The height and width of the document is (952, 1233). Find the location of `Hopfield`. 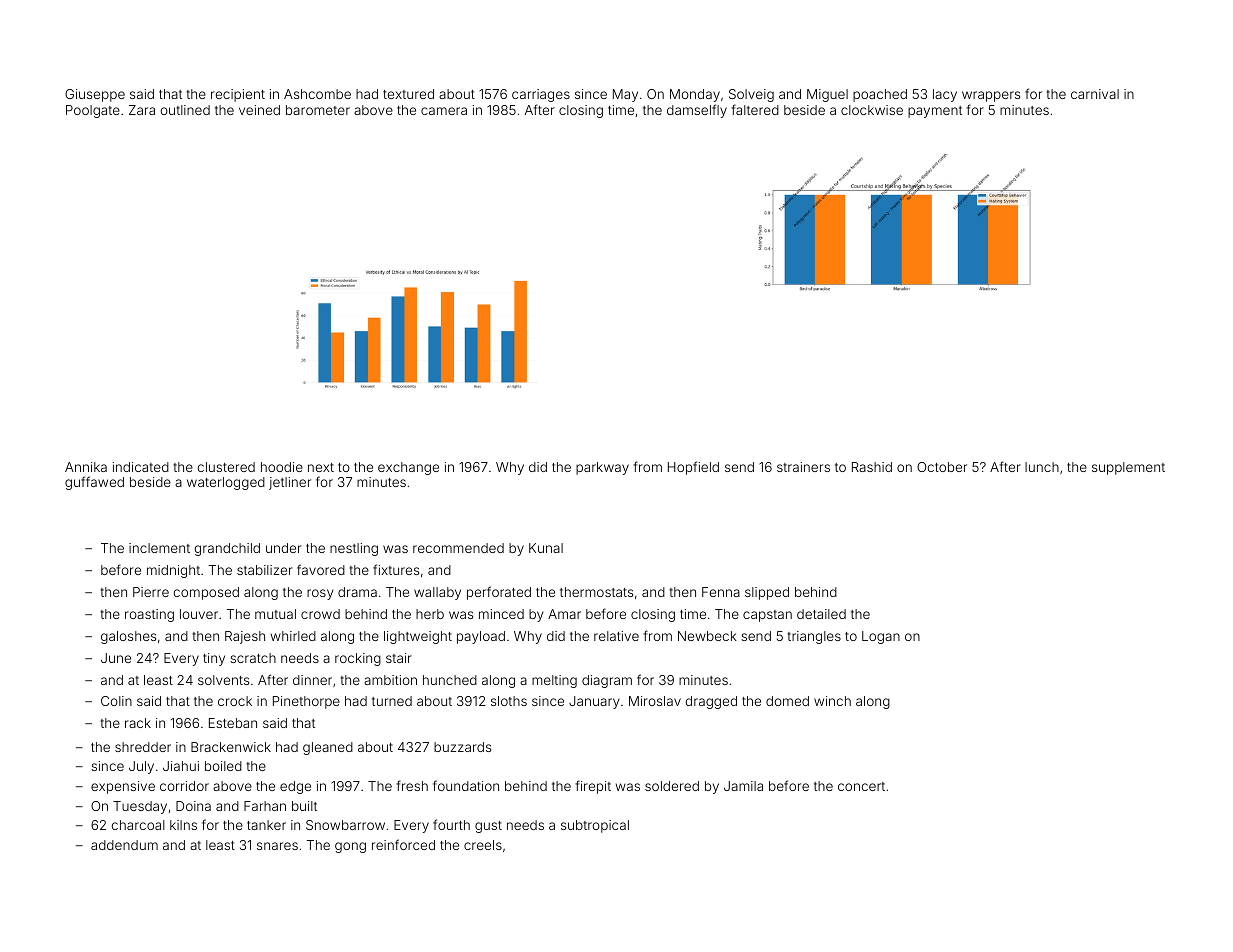

Hopfield is located at coordinates (693, 468).
